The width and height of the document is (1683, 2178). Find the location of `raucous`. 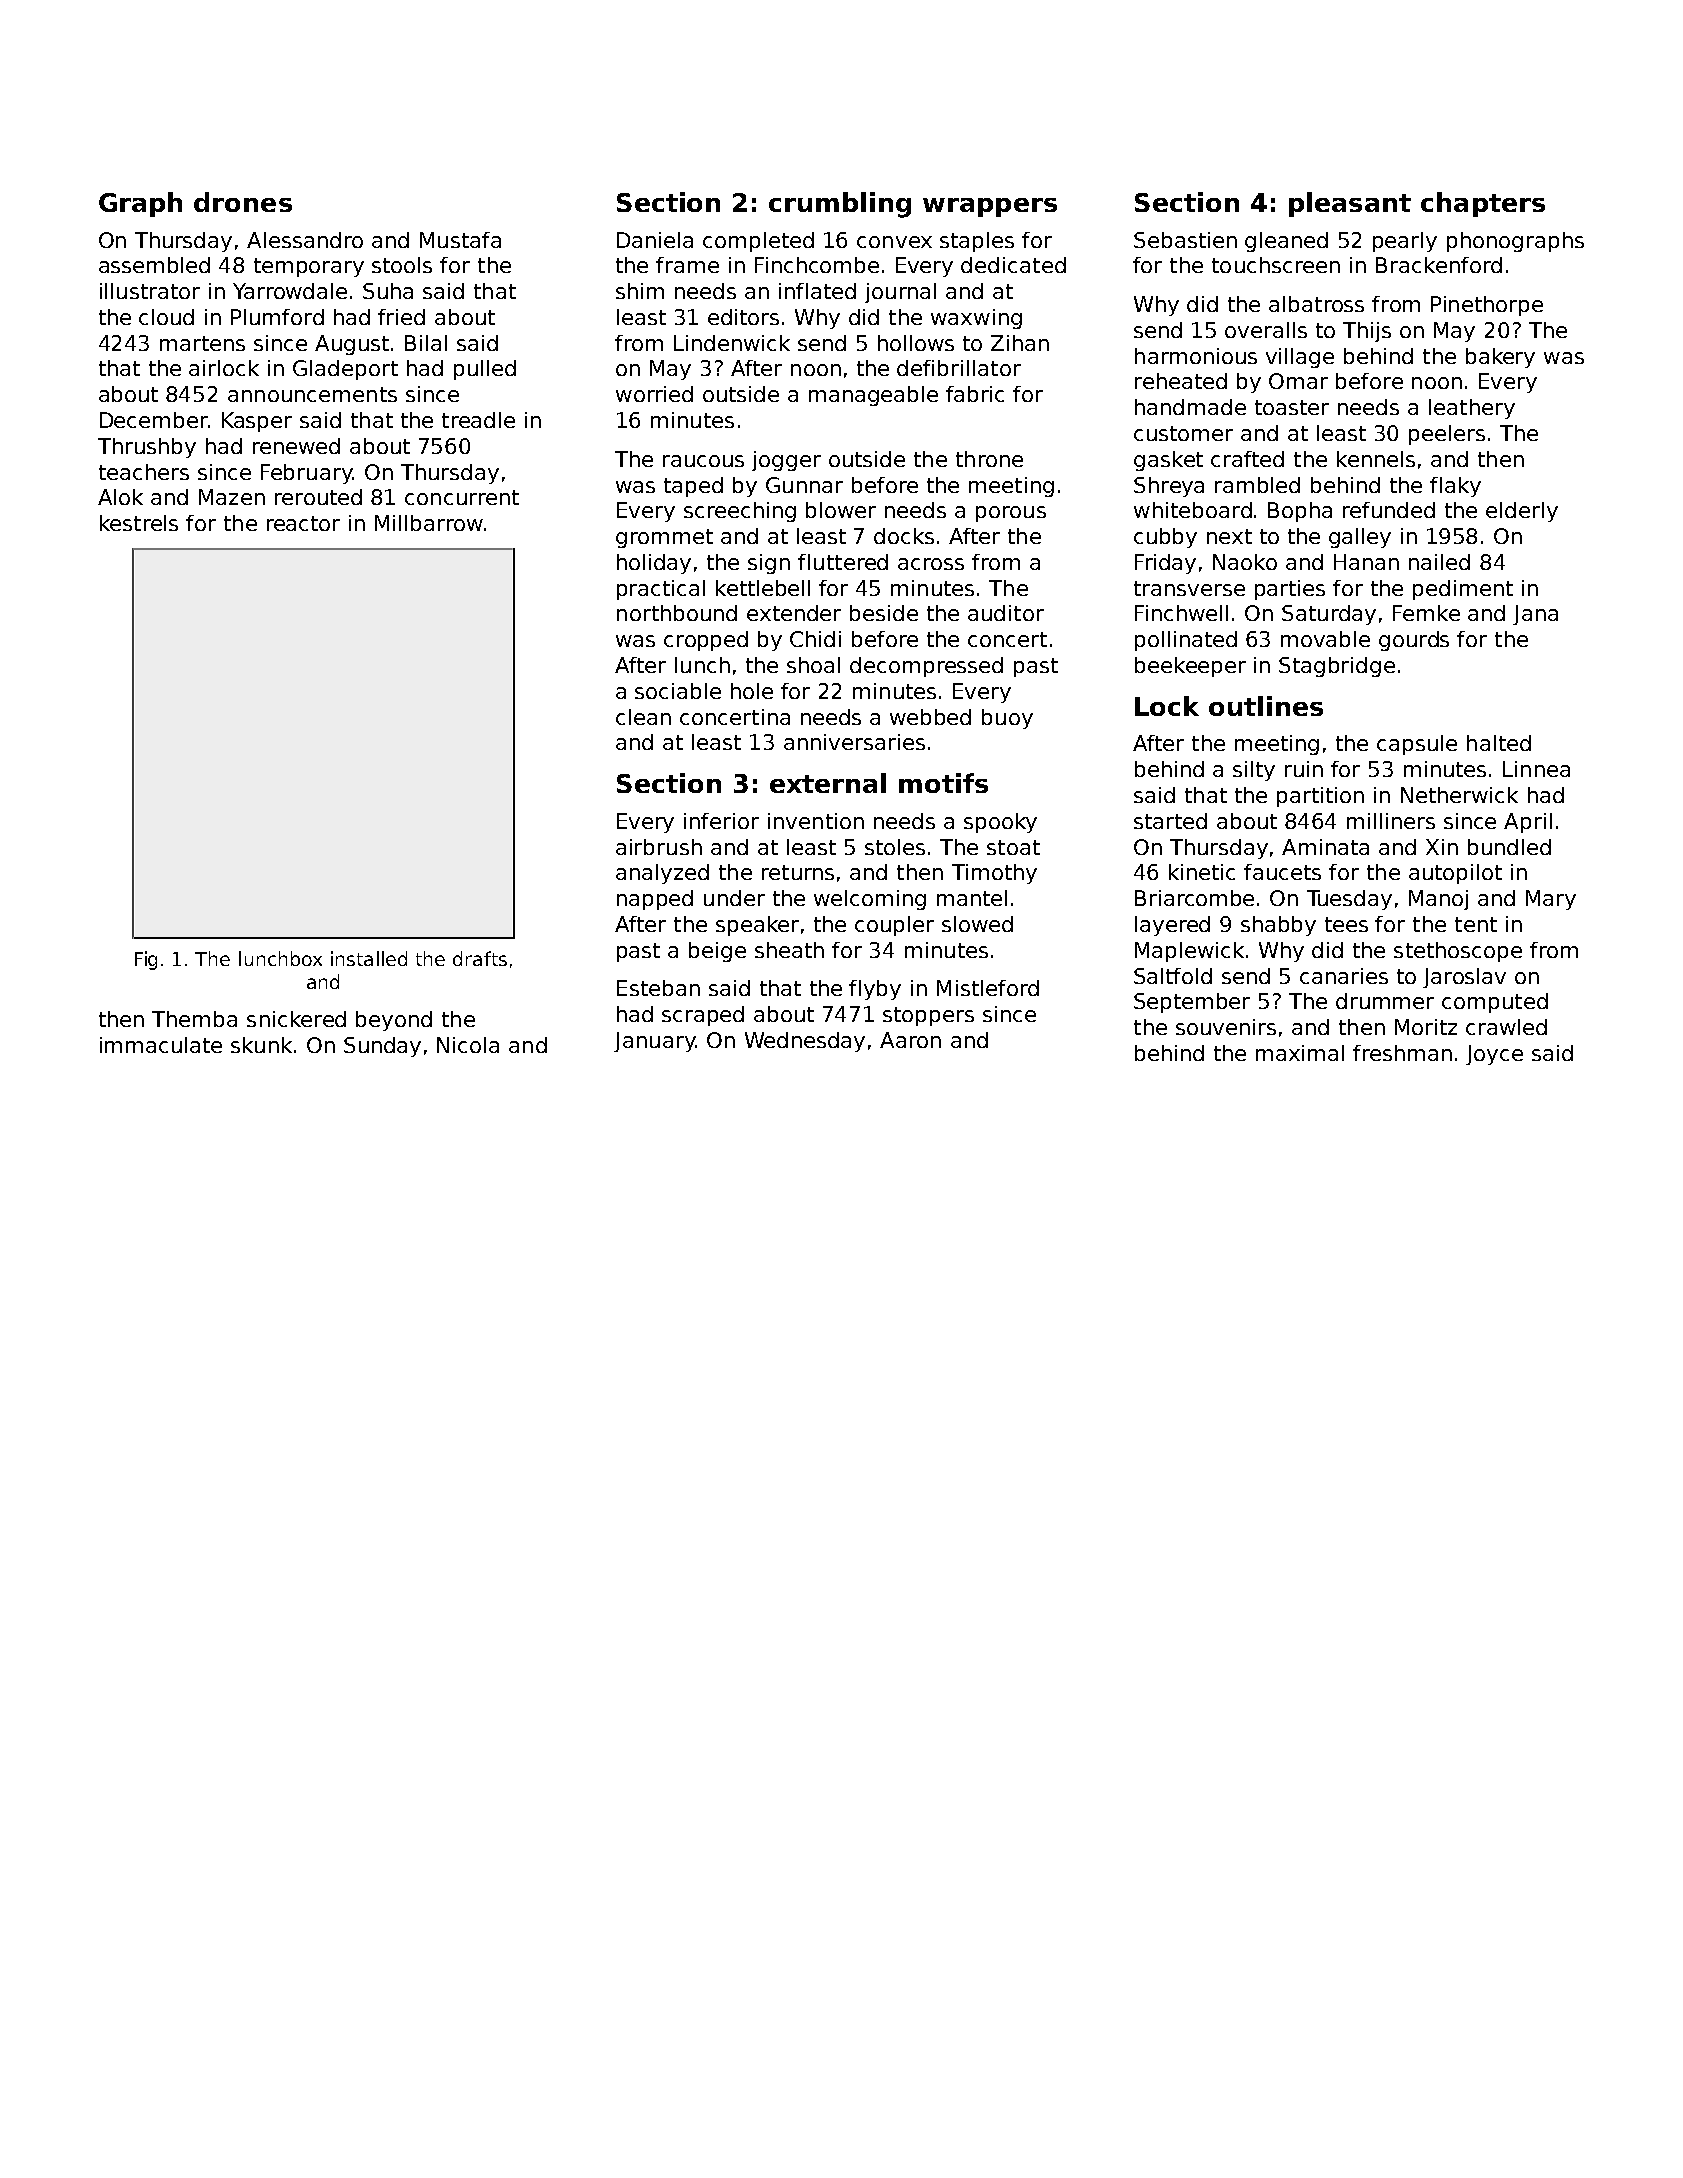

raucous is located at coordinates (703, 461).
